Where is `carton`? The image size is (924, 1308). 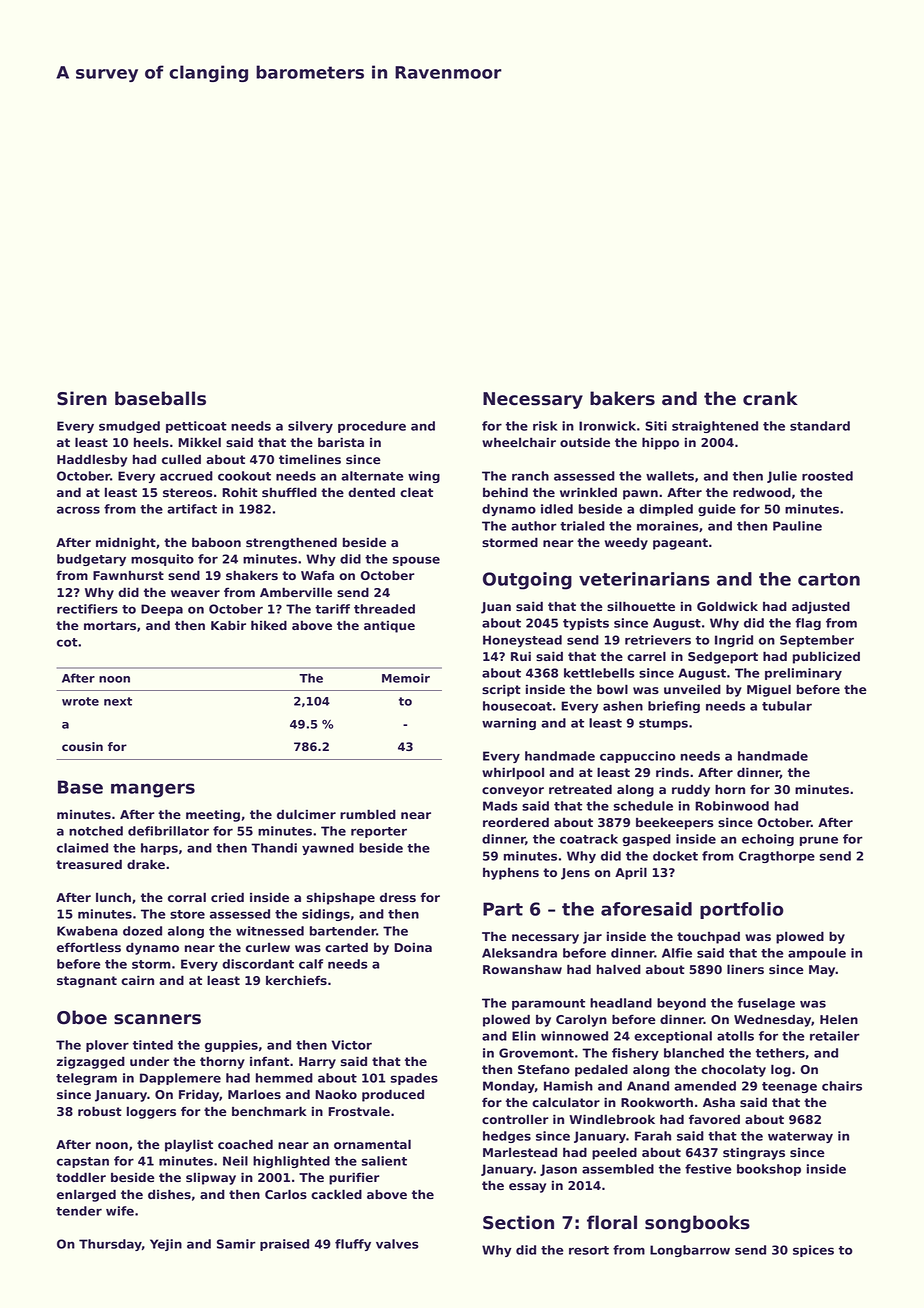 carton is located at coordinates (829, 579).
